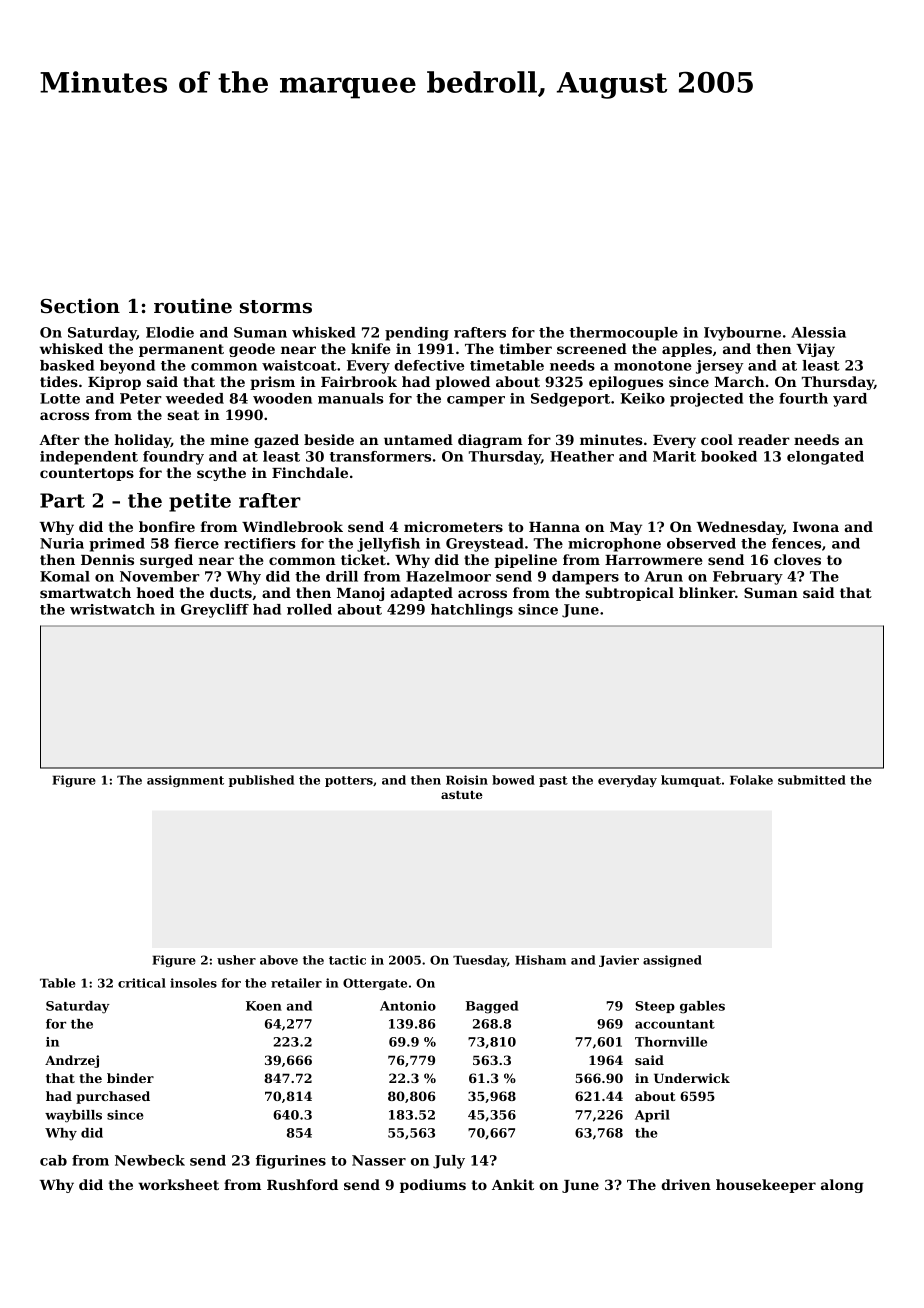 This image has width=924, height=1308. I want to click on binder, so click(130, 1078).
